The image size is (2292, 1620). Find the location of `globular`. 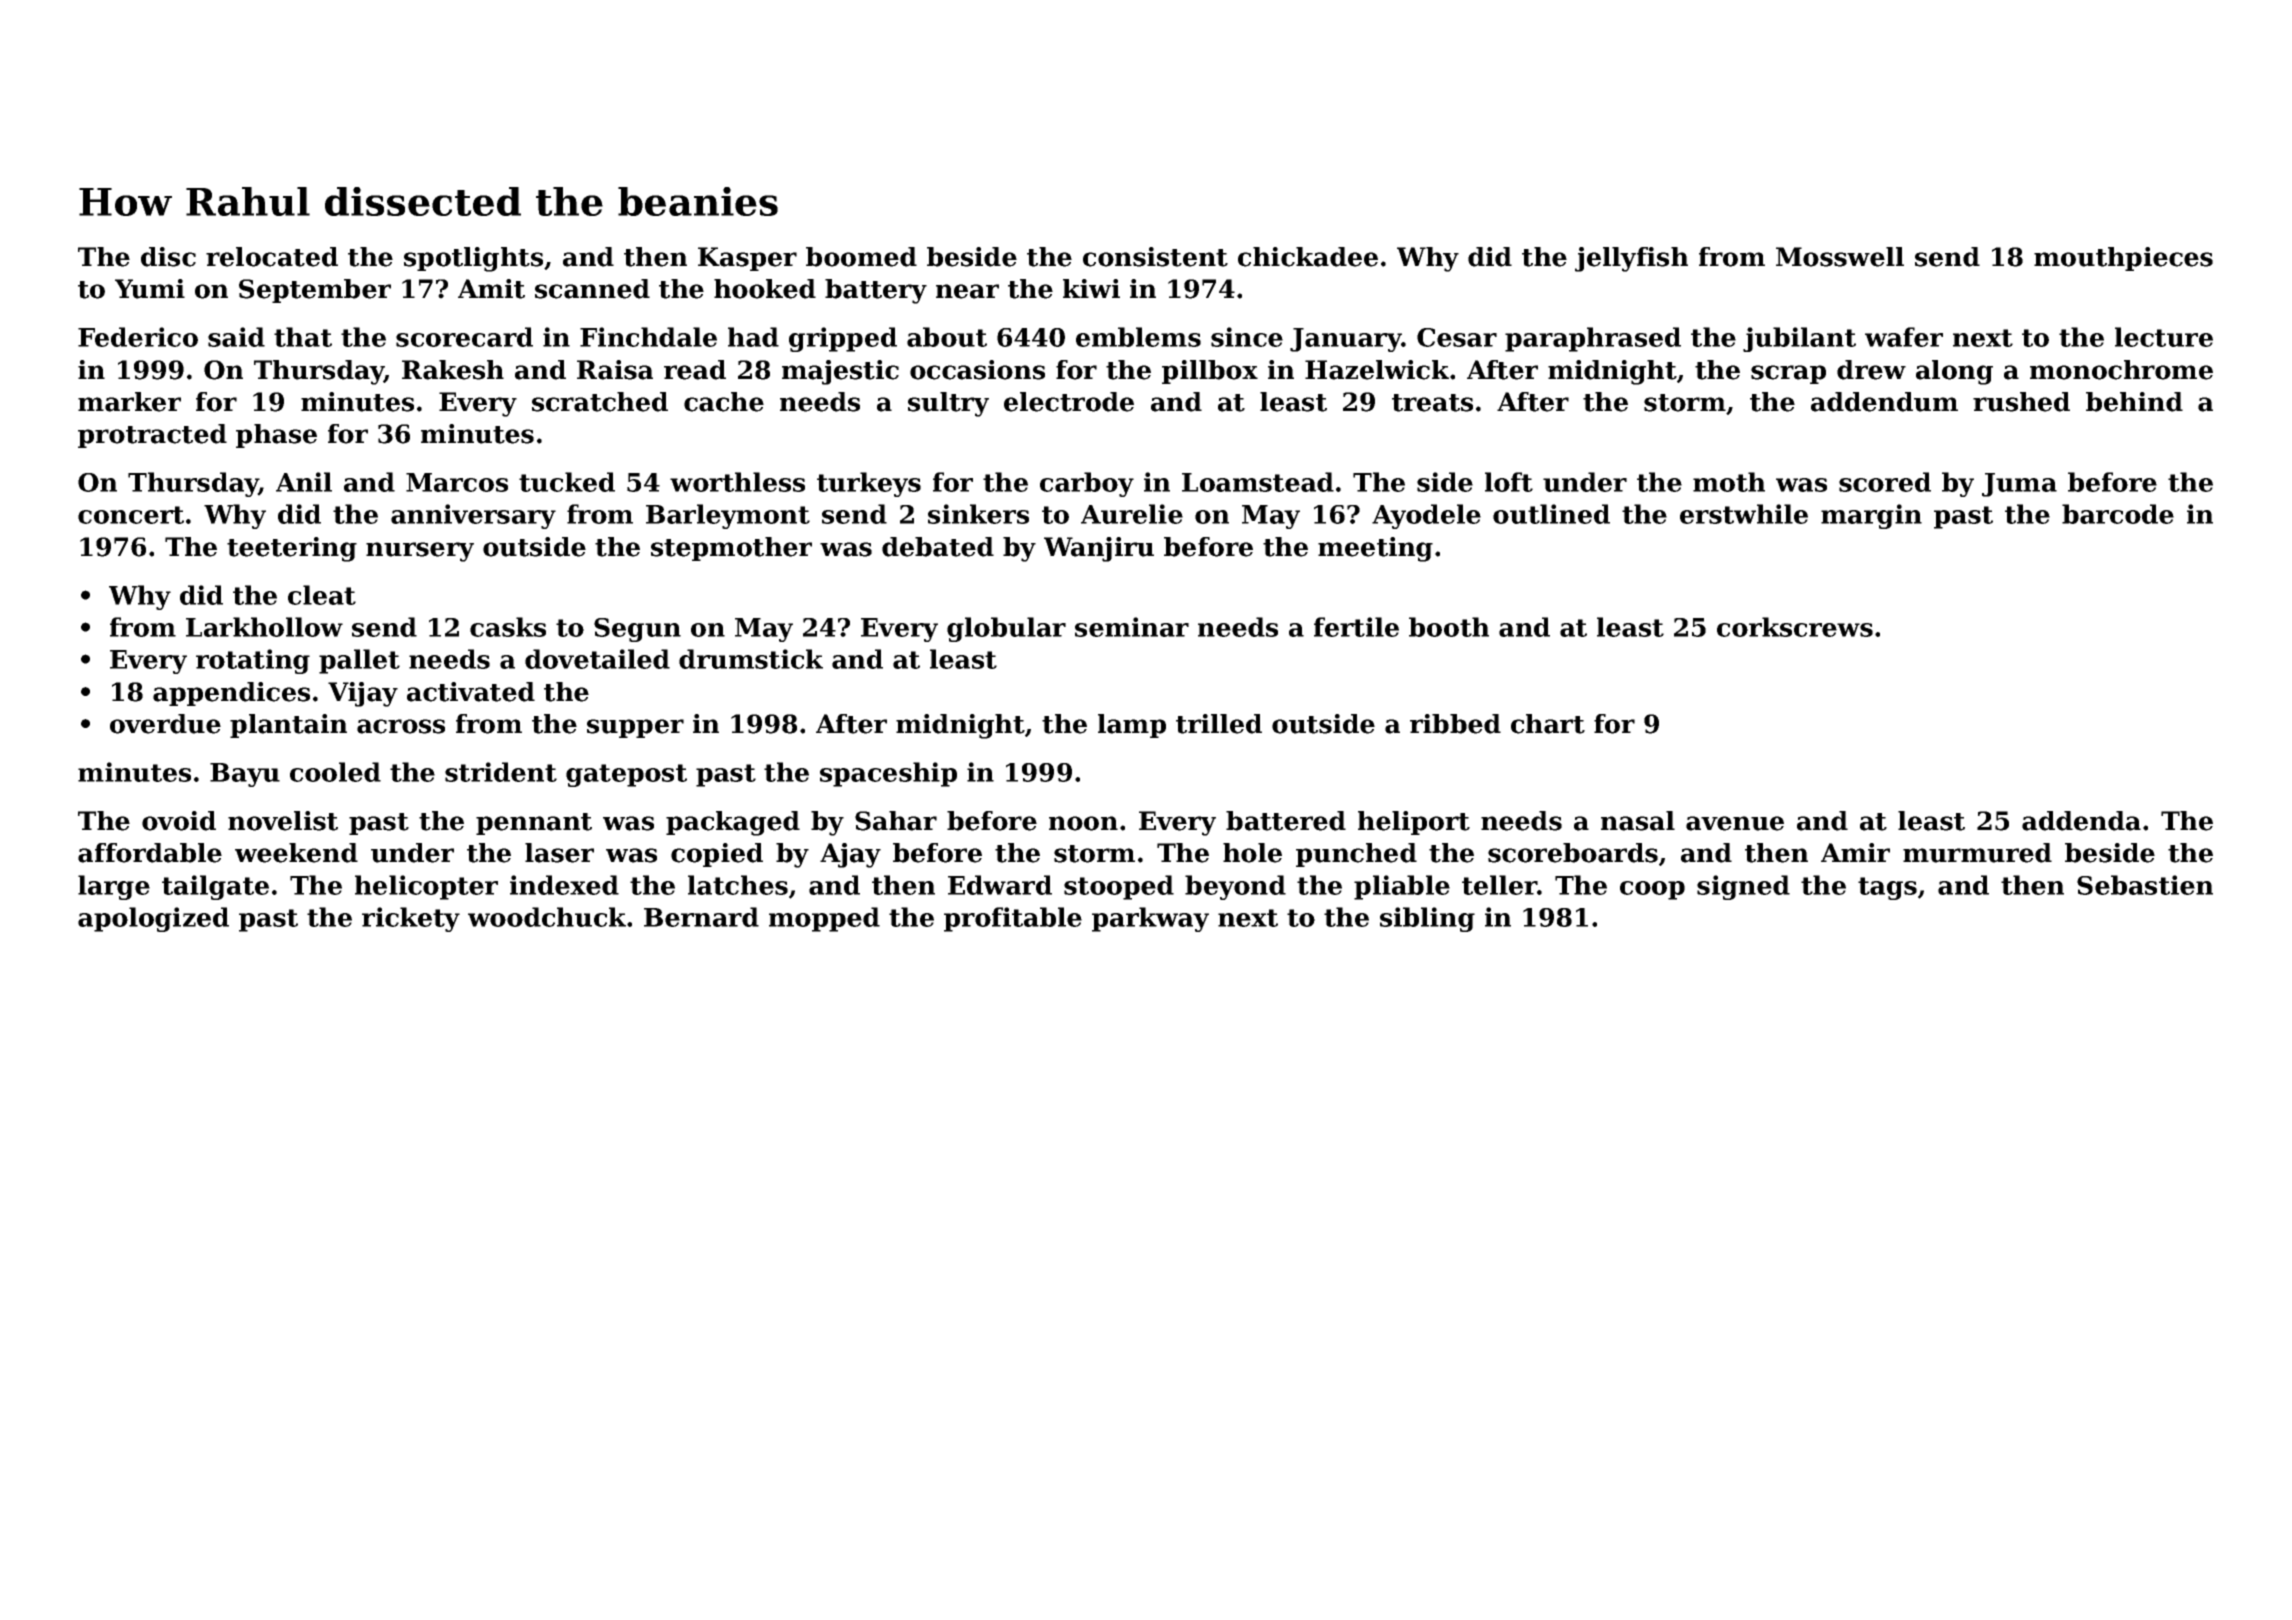

globular is located at coordinates (1006, 629).
